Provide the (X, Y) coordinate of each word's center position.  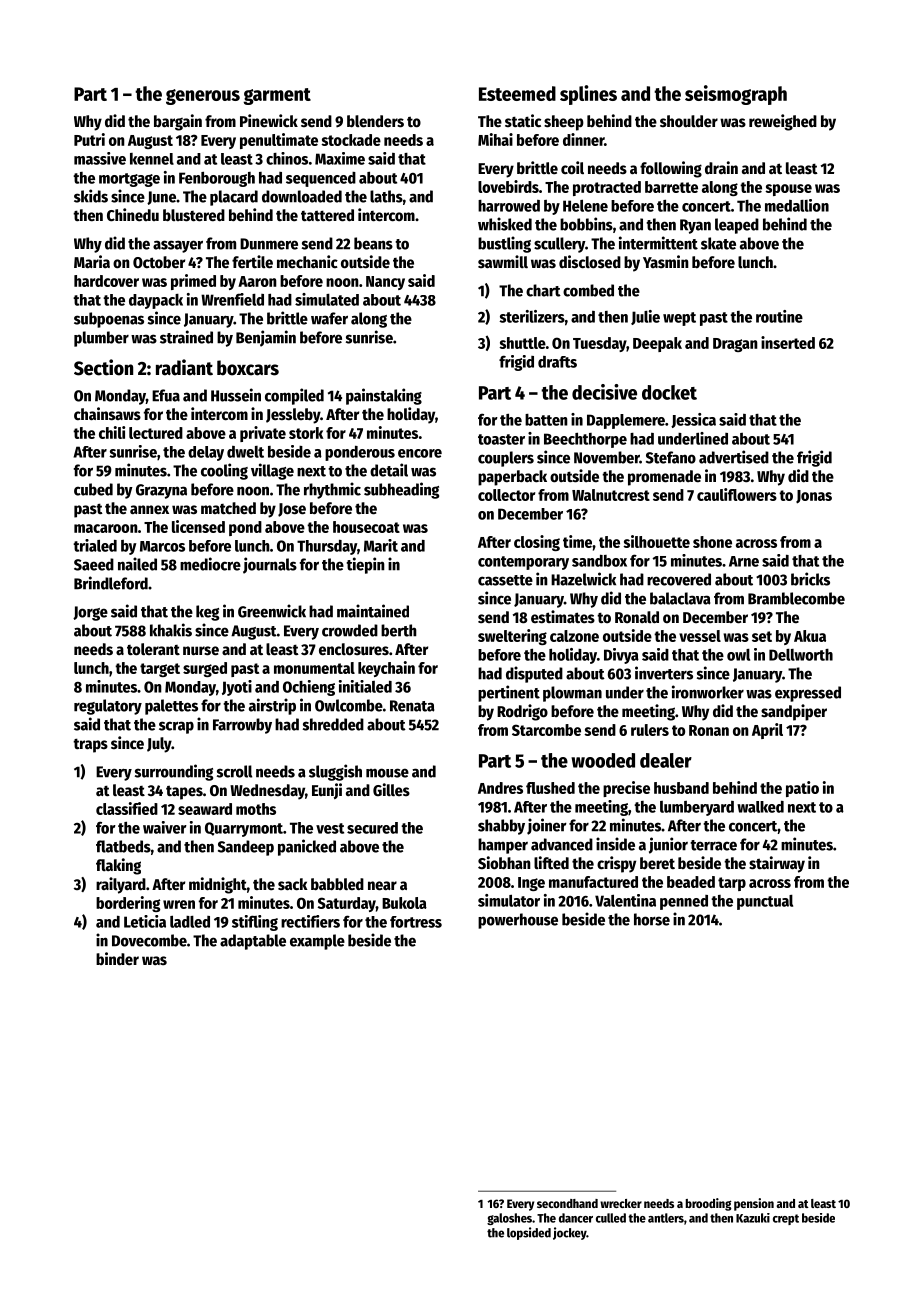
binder (117, 959)
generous (203, 97)
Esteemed (517, 93)
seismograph (736, 95)
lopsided (529, 1233)
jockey (569, 1233)
